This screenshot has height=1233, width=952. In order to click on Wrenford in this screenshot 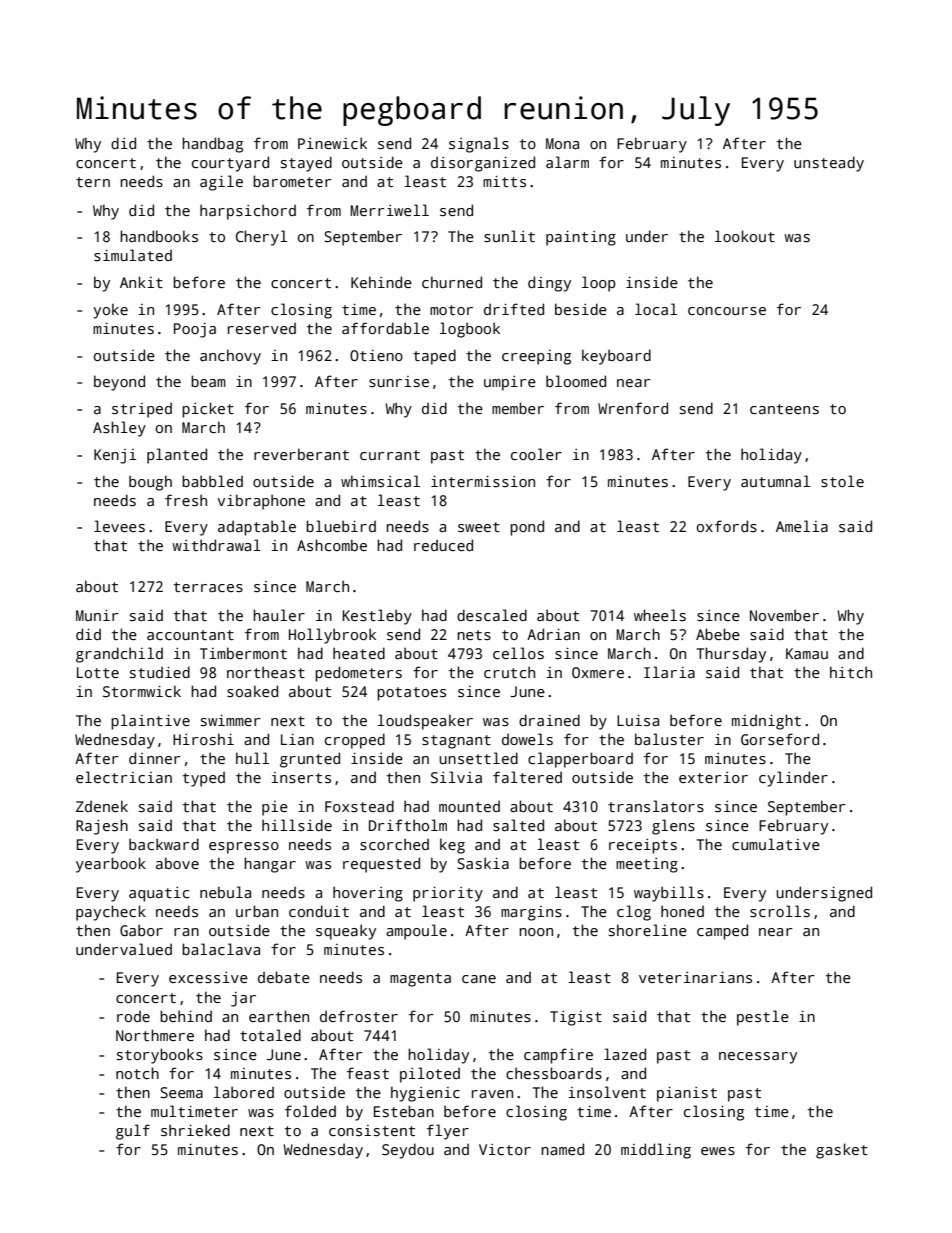, I will do `click(633, 408)`.
